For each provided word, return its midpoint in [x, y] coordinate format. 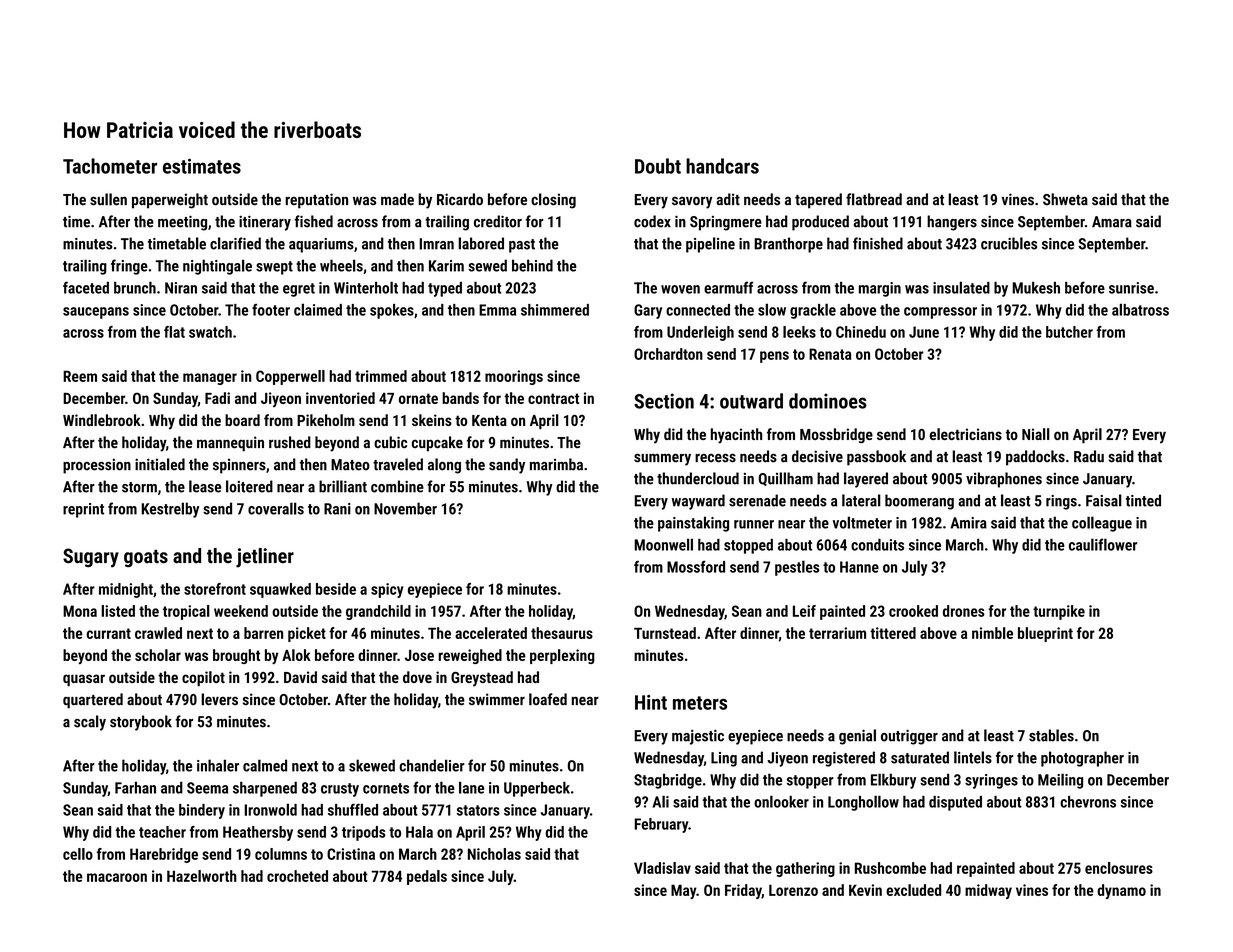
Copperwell [290, 377]
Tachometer [110, 166]
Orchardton [668, 354]
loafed [548, 699]
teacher [162, 832]
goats [146, 558]
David [300, 677]
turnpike [1059, 612]
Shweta [1065, 199]
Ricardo [460, 199]
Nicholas [494, 854]
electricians [966, 434]
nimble [992, 633]
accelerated [491, 633]
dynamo [1122, 891]
